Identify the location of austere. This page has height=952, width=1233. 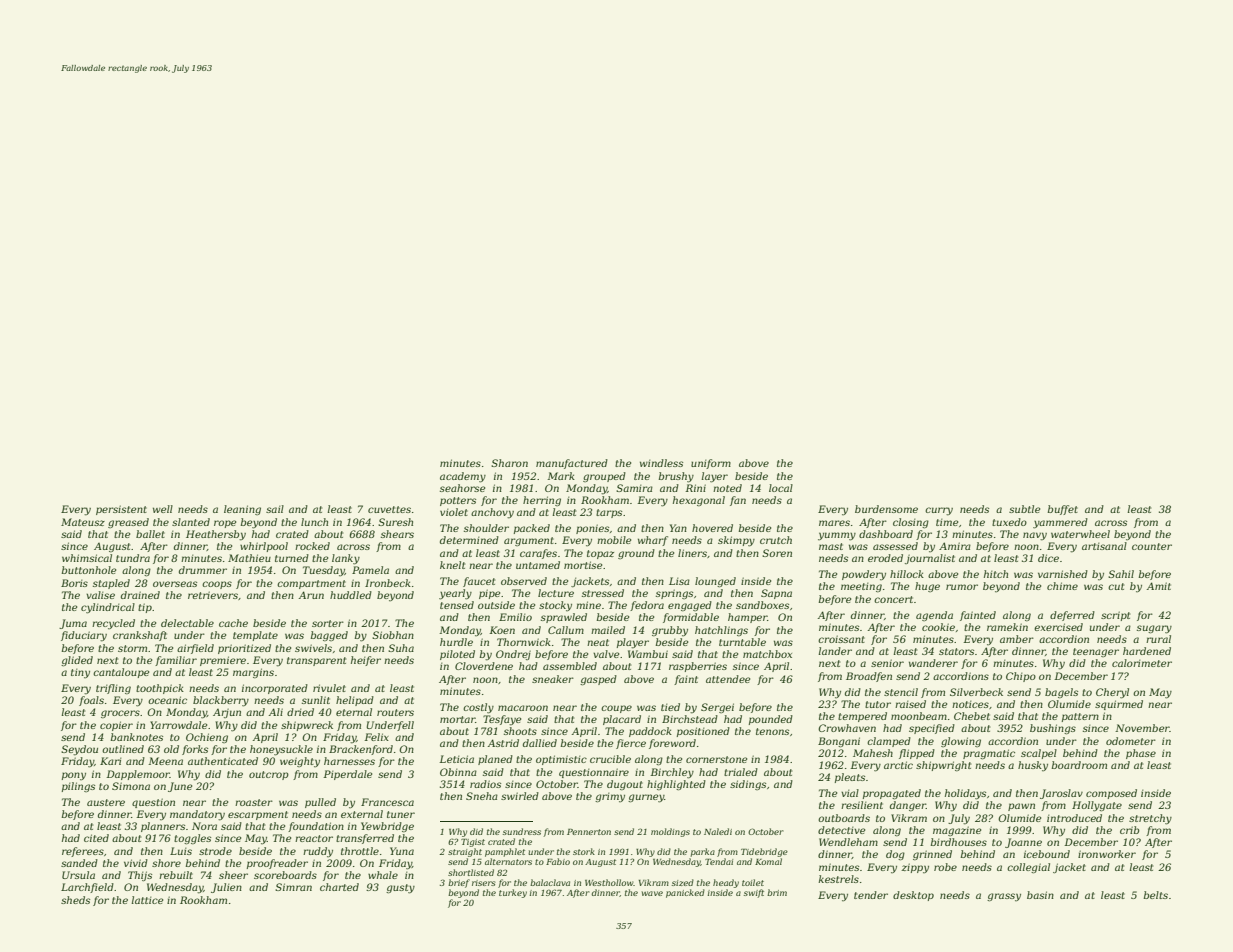
(106, 802).
